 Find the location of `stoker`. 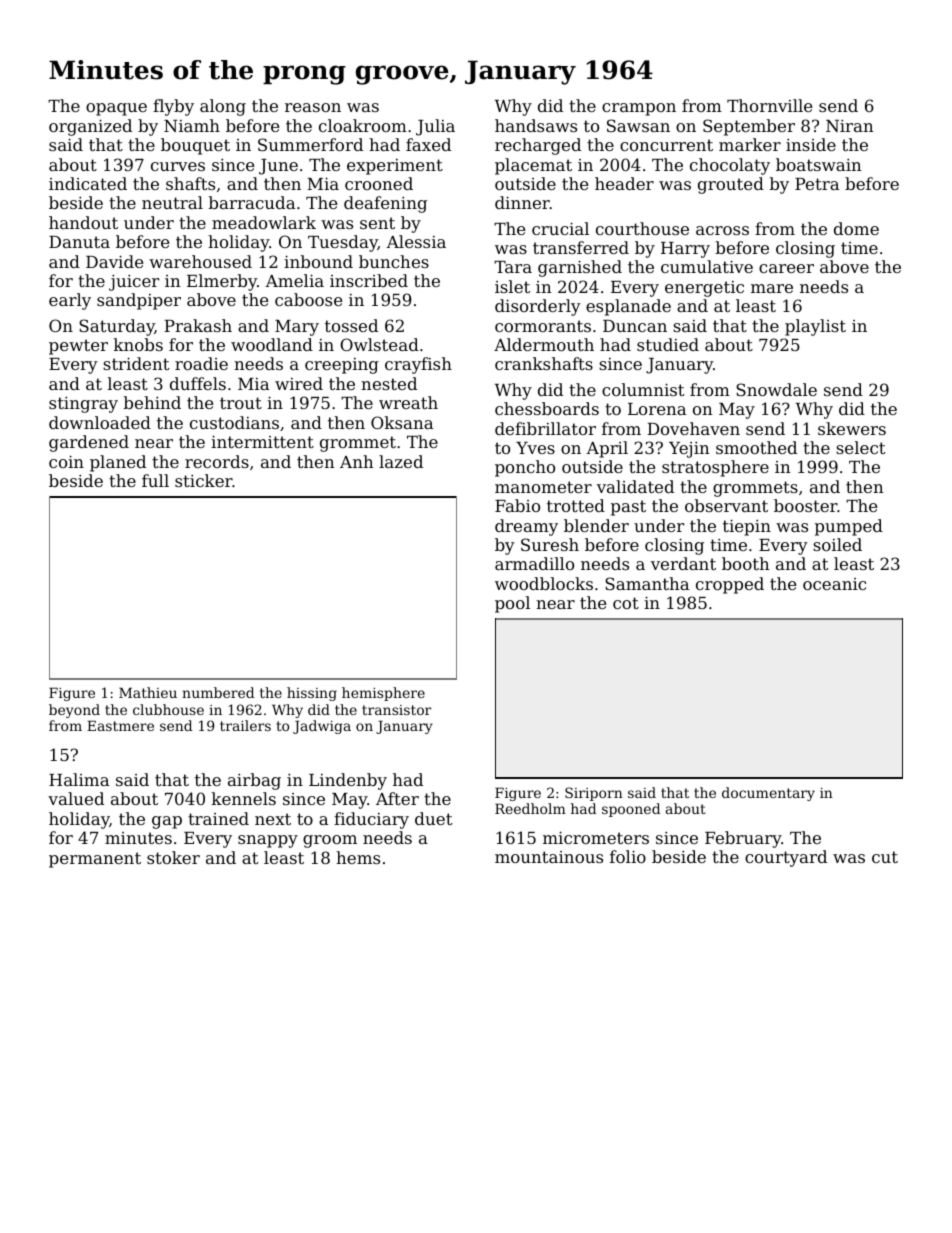

stoker is located at coordinates (173, 857).
